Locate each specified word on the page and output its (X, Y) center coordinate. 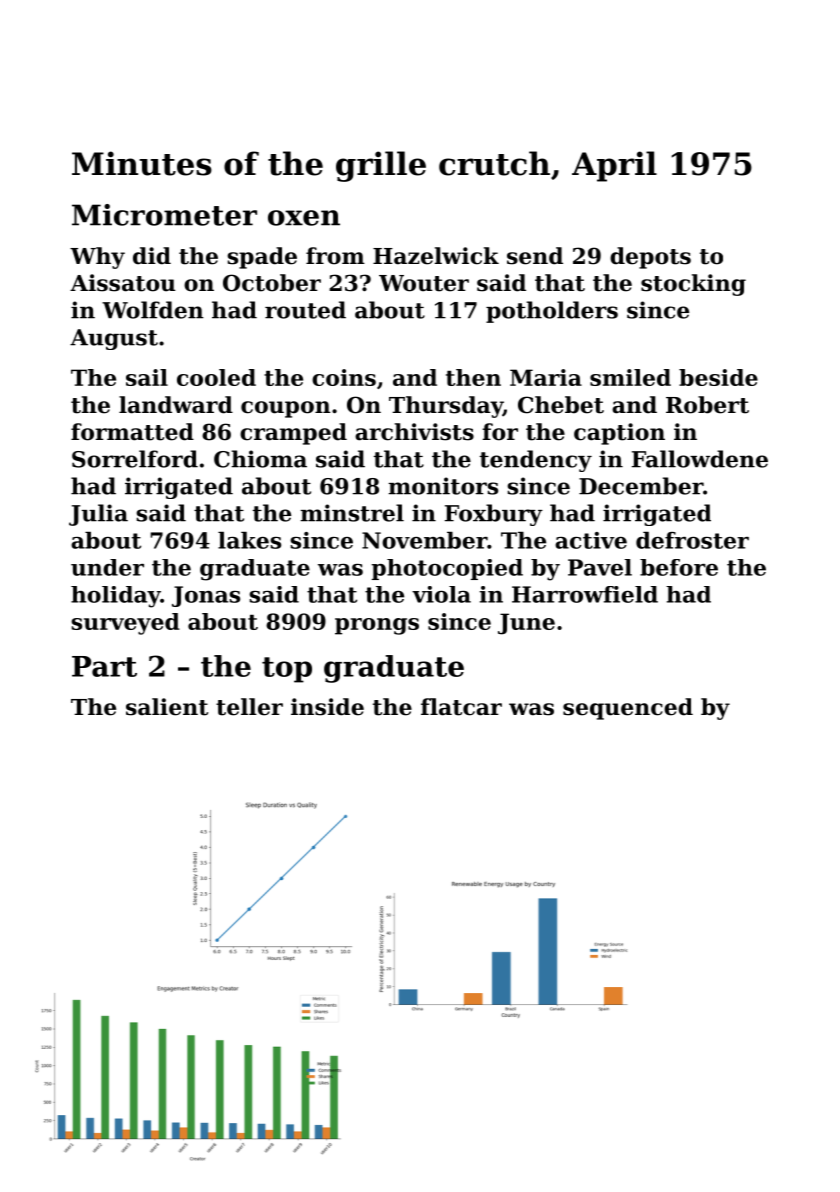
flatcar (461, 707)
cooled (216, 377)
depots (650, 258)
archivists (414, 432)
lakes (249, 540)
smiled (630, 377)
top (287, 670)
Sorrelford (135, 459)
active (591, 540)
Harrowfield (585, 594)
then (473, 377)
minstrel (352, 513)
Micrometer (164, 215)
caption (619, 434)
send (535, 256)
